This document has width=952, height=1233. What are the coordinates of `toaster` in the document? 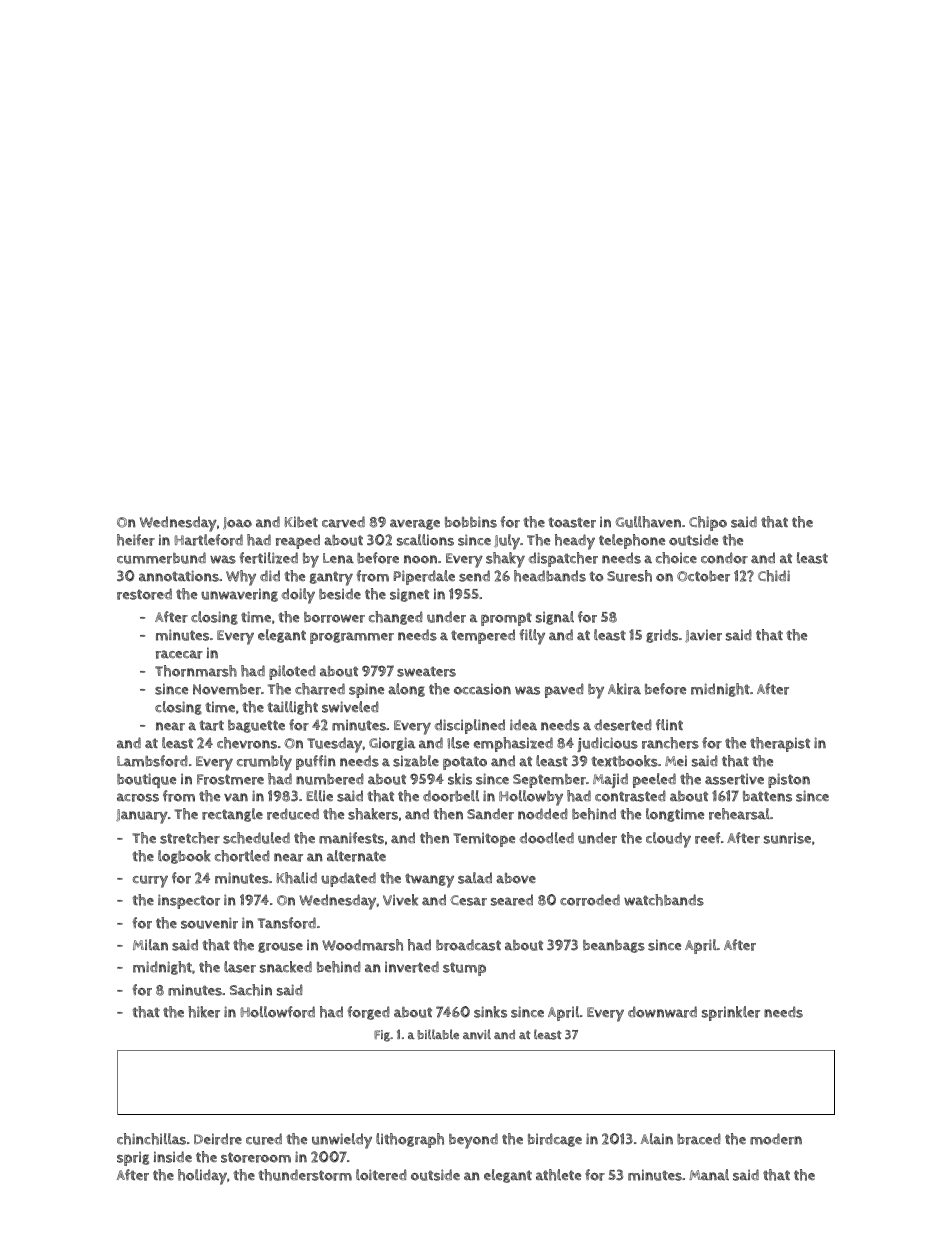 It's located at (572, 522).
